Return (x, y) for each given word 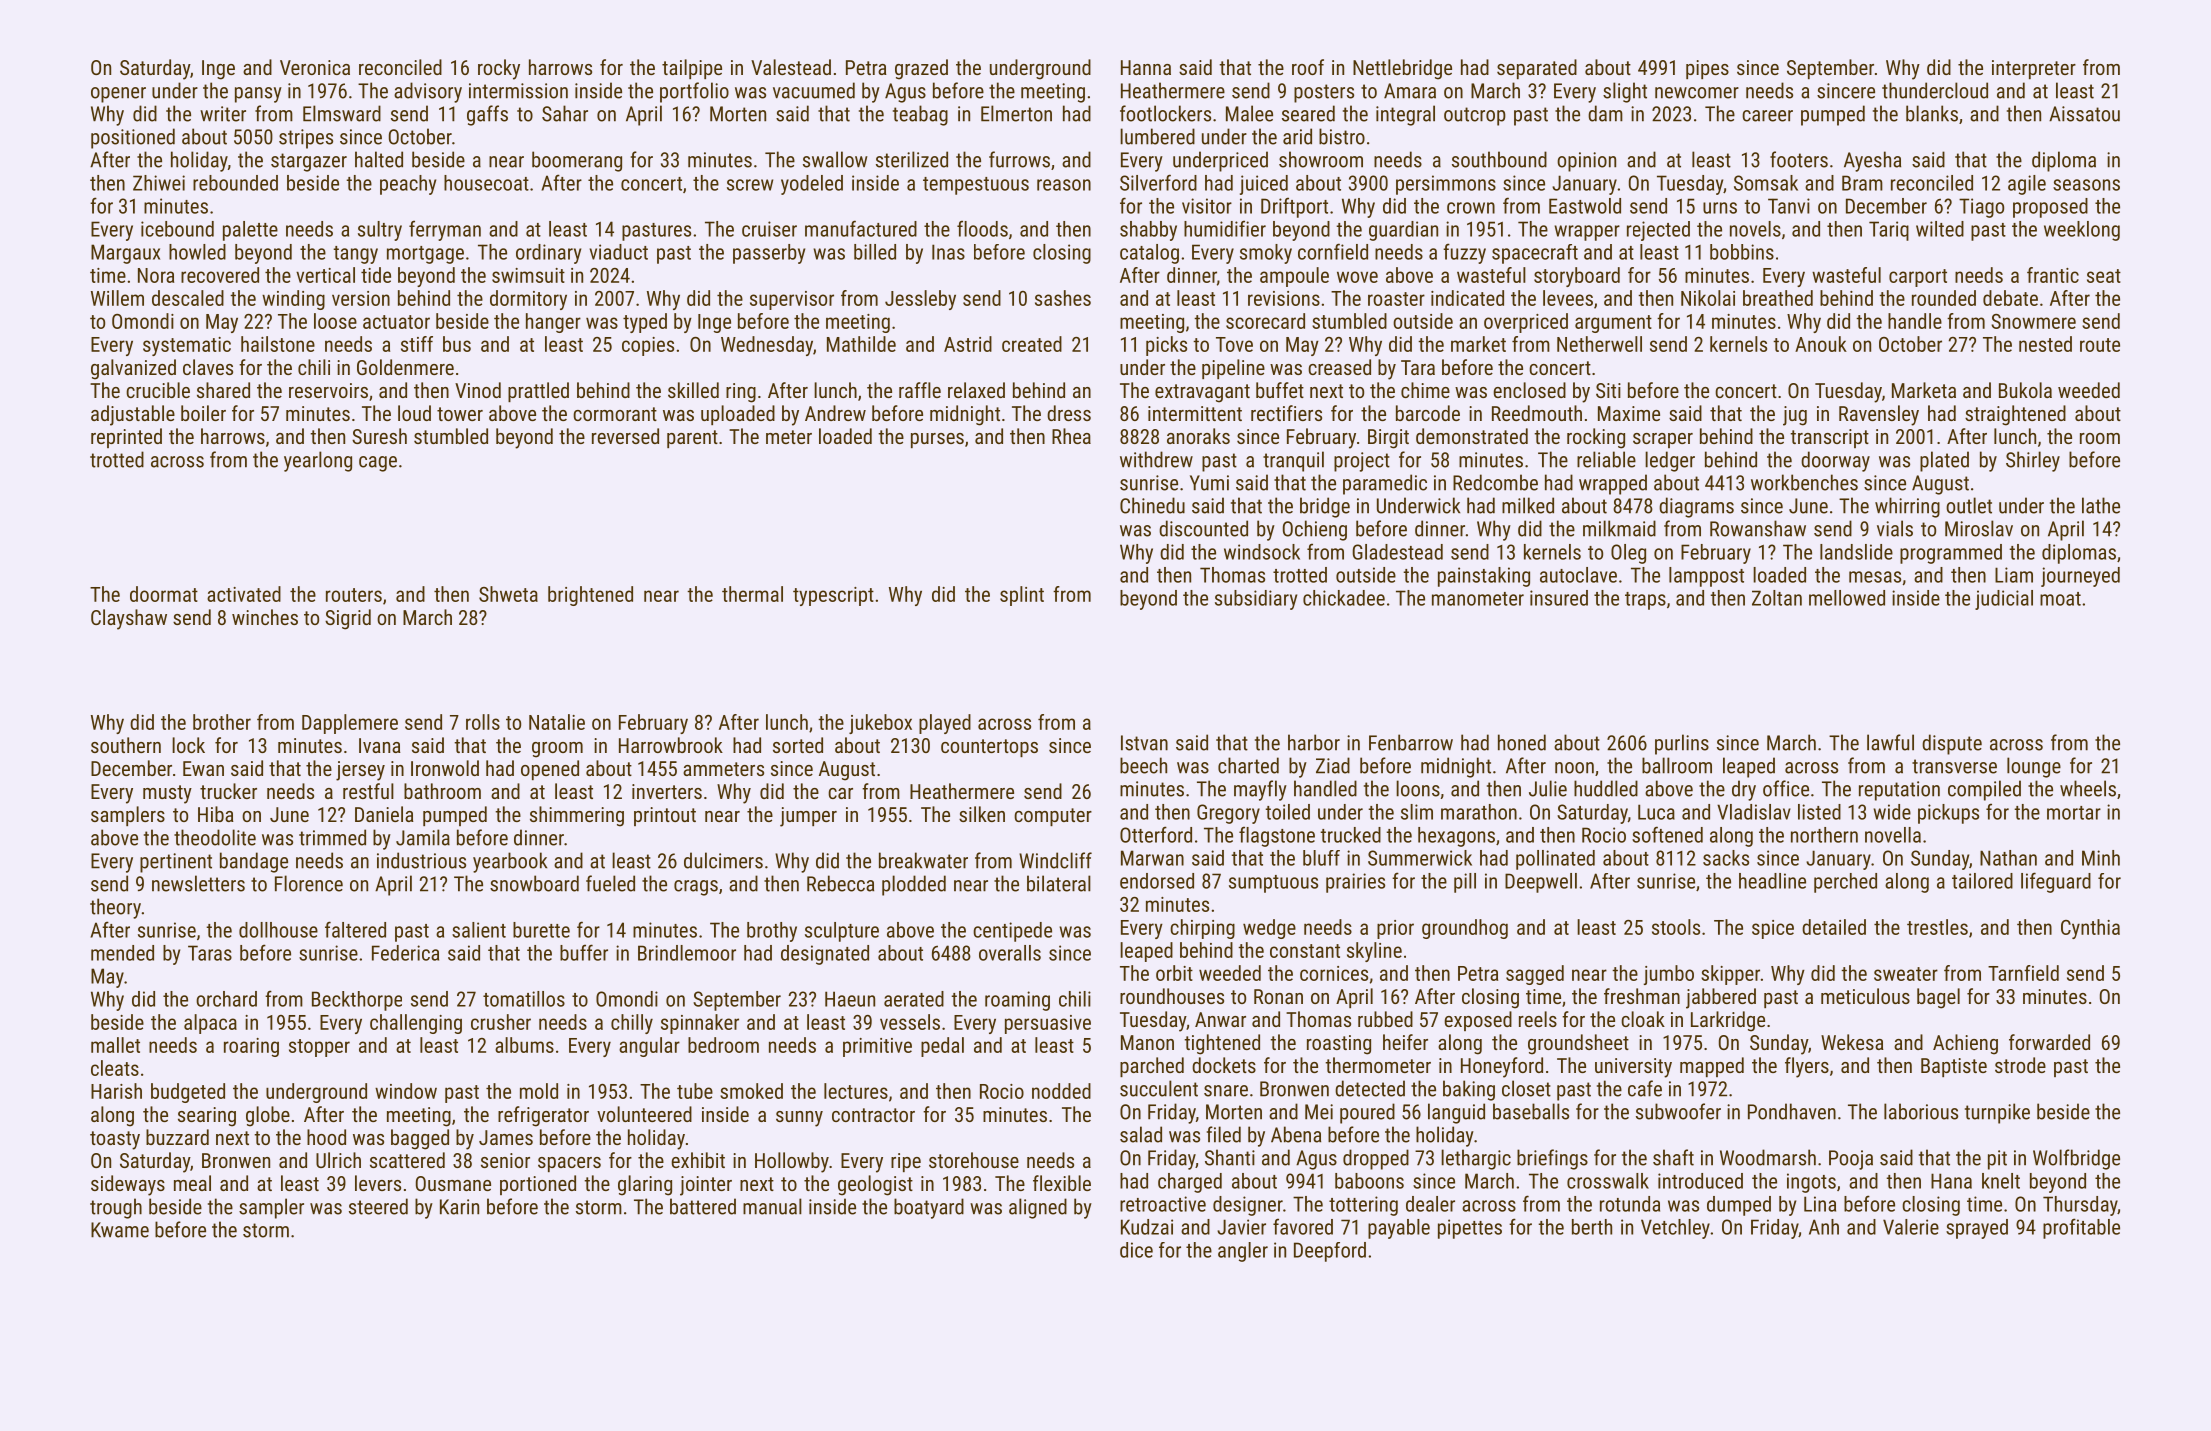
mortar (2074, 813)
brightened (590, 596)
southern (126, 745)
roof (1308, 67)
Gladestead (1397, 552)
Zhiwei (159, 183)
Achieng (1965, 1044)
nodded (1061, 1091)
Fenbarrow (1411, 742)
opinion (1586, 162)
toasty (115, 1140)
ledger (1670, 461)
